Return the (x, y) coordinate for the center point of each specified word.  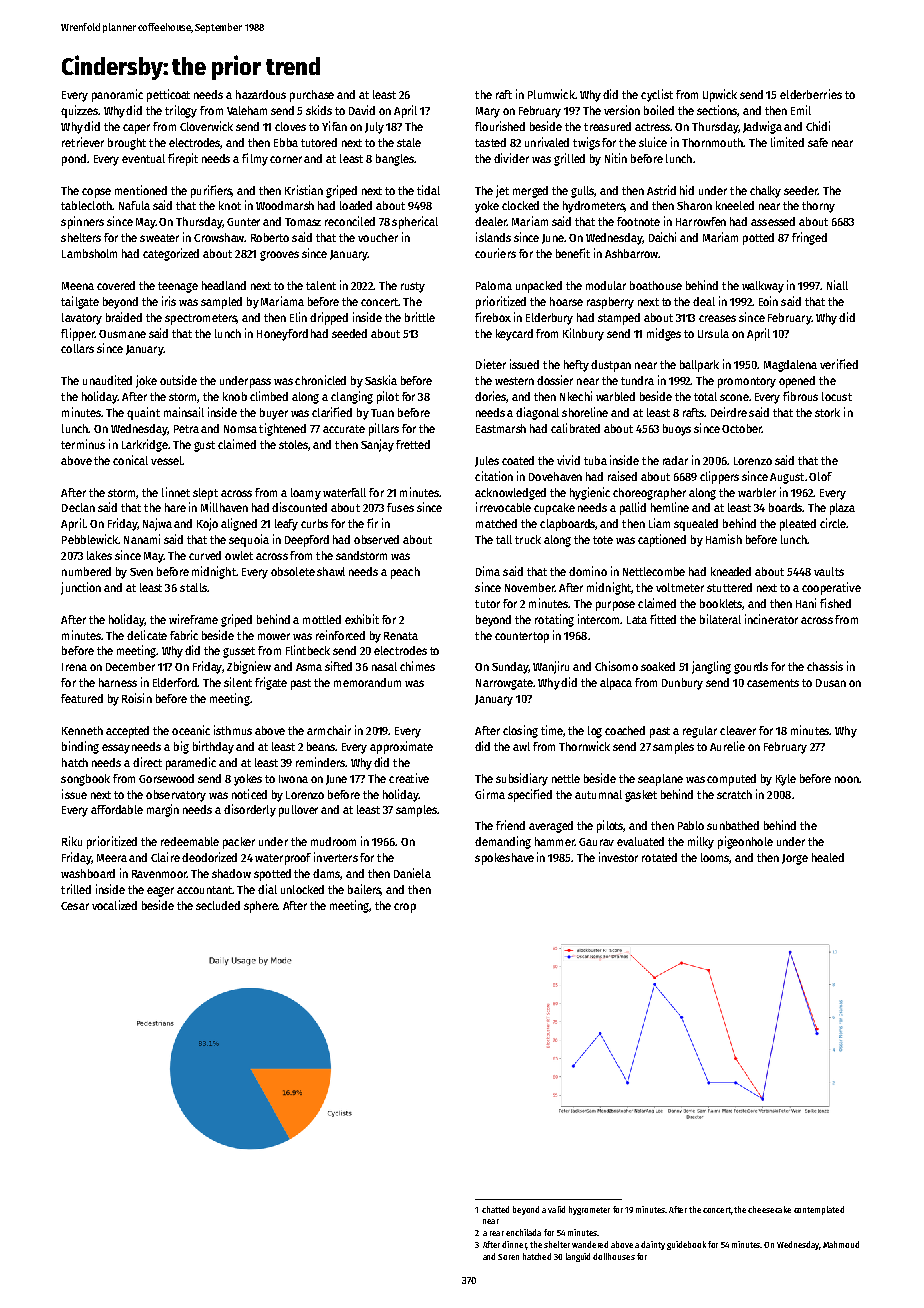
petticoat (168, 95)
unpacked (539, 287)
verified (839, 364)
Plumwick (551, 94)
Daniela (412, 873)
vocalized (114, 905)
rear (497, 1233)
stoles (294, 445)
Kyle (786, 780)
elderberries (811, 94)
